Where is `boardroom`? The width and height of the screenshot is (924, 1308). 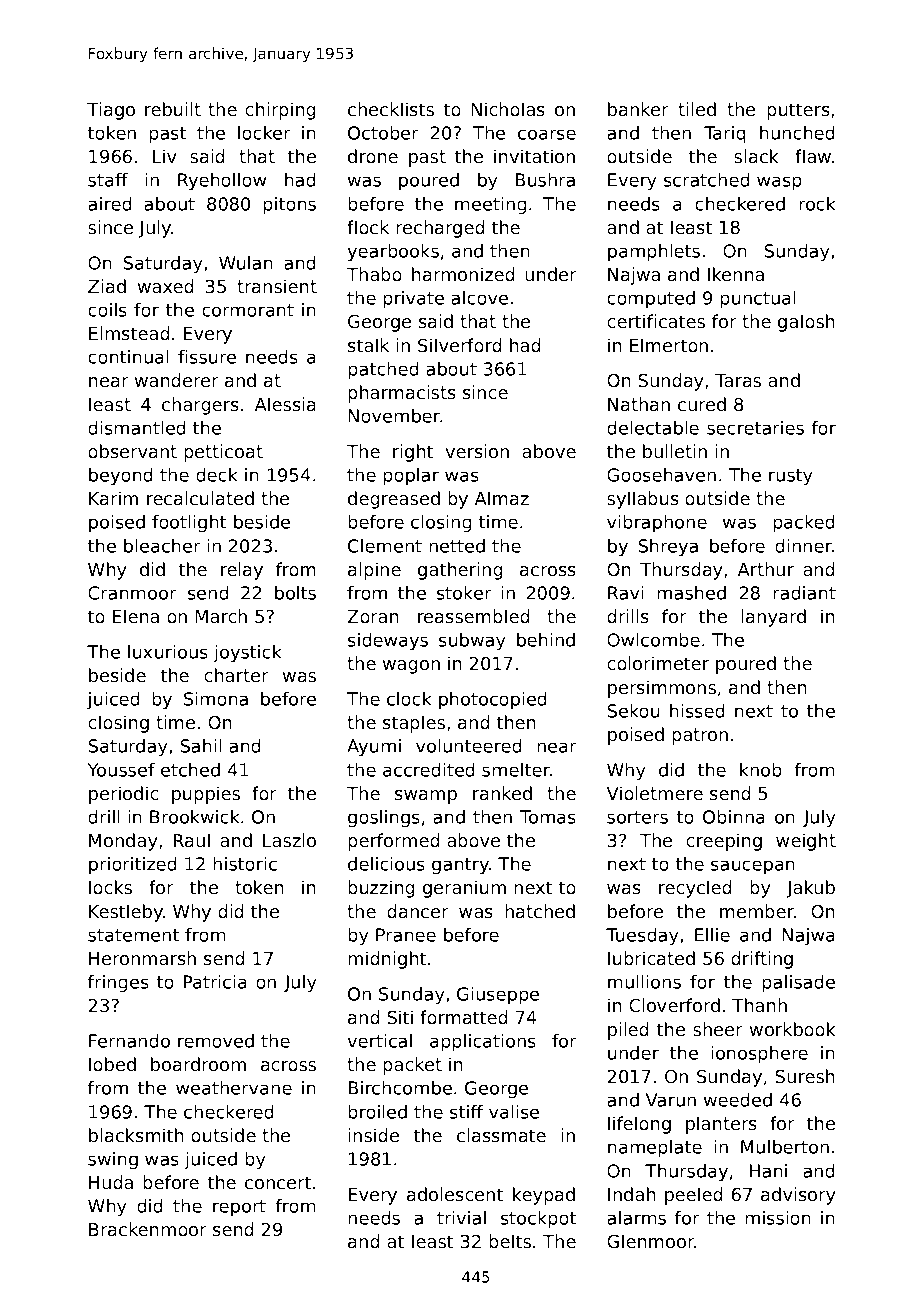 boardroom is located at coordinates (198, 1064).
